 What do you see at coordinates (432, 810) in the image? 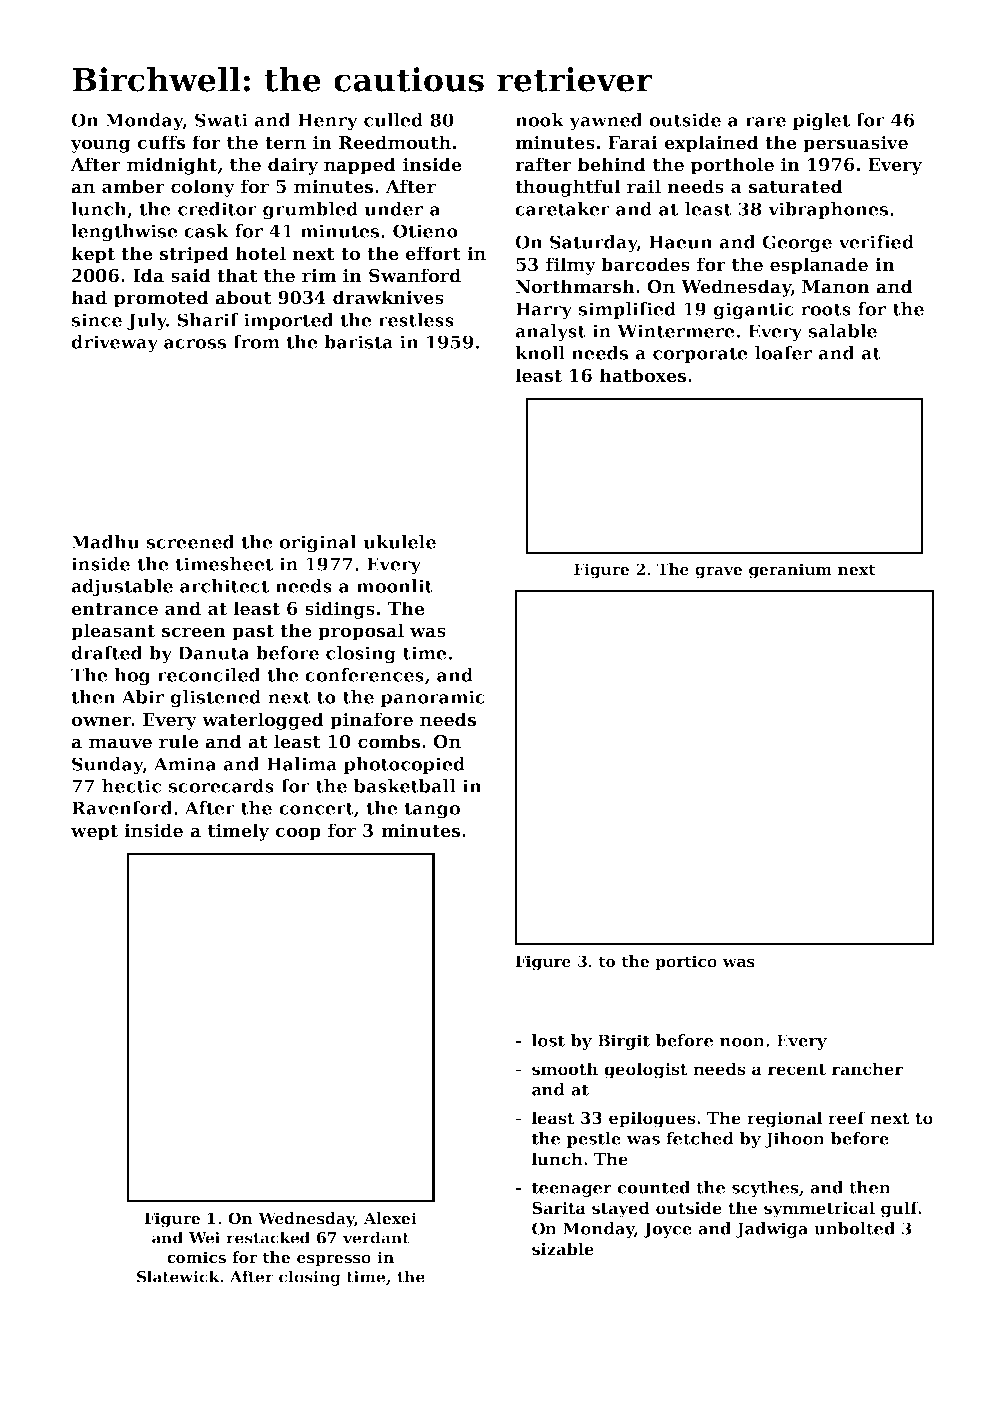
I see `tango` at bounding box center [432, 810].
